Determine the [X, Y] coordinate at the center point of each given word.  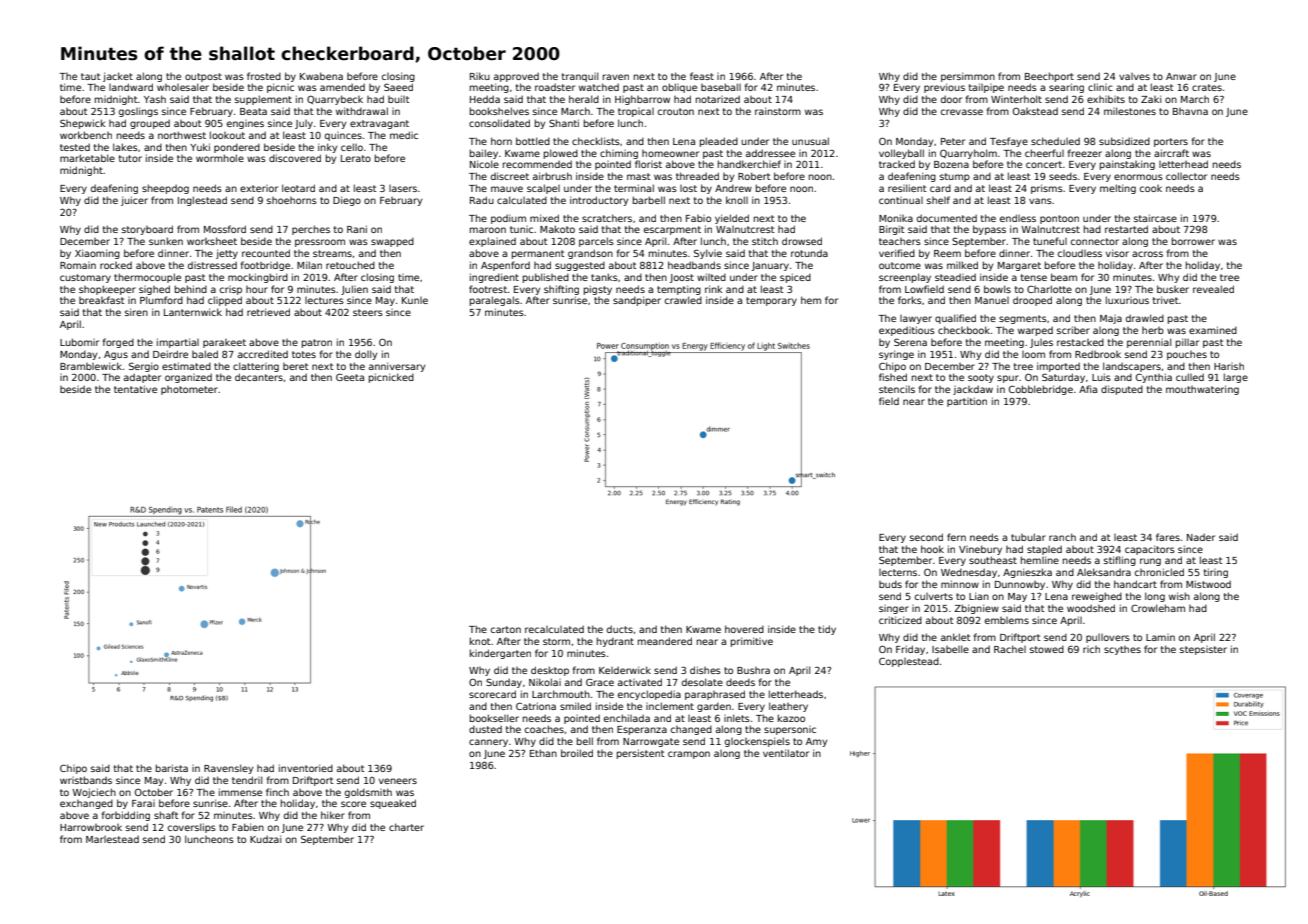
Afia [1088, 389]
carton [506, 629]
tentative [135, 389]
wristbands [86, 780]
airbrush [552, 176]
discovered [295, 158]
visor [1117, 253]
